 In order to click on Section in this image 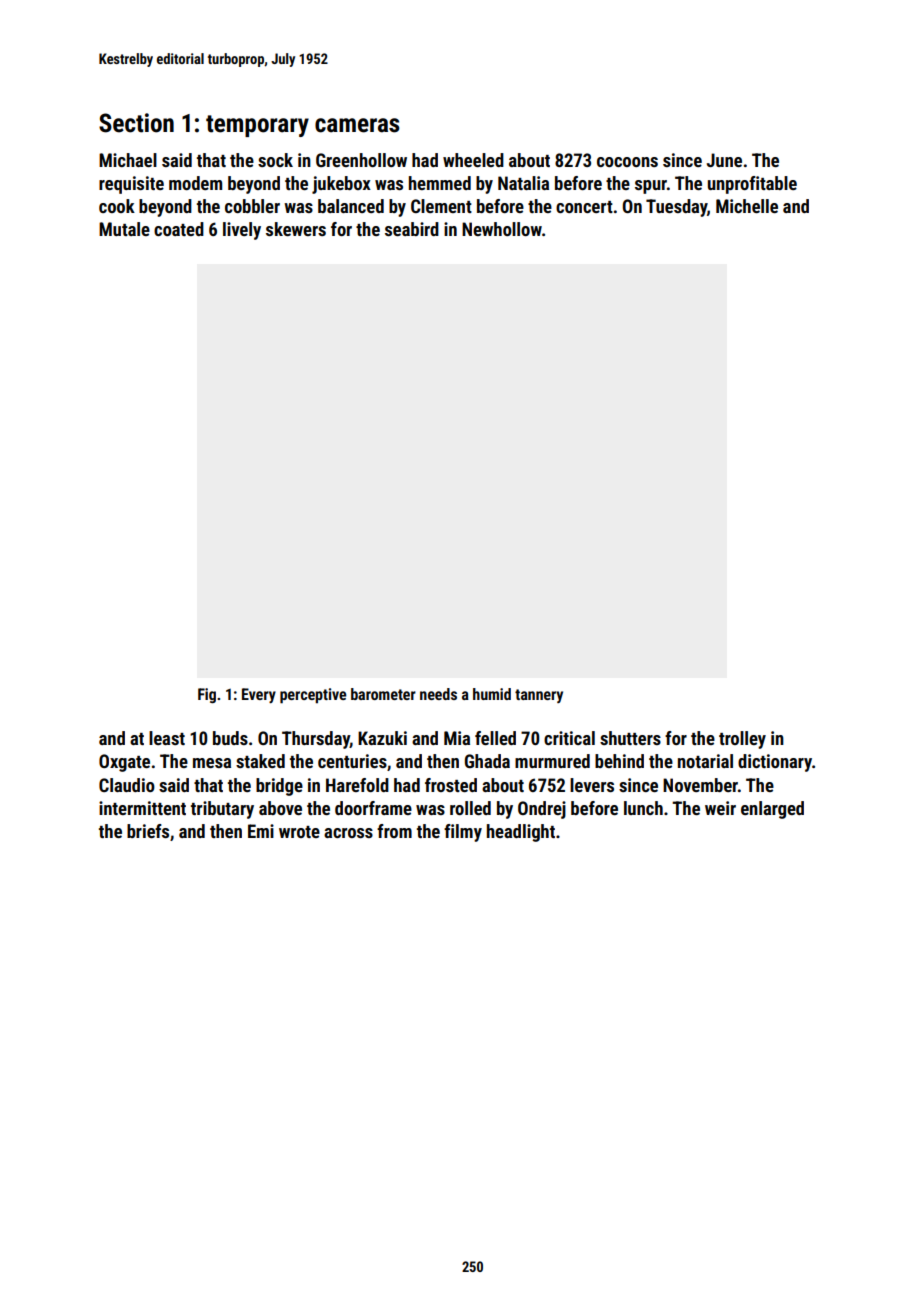, I will do `click(136, 123)`.
